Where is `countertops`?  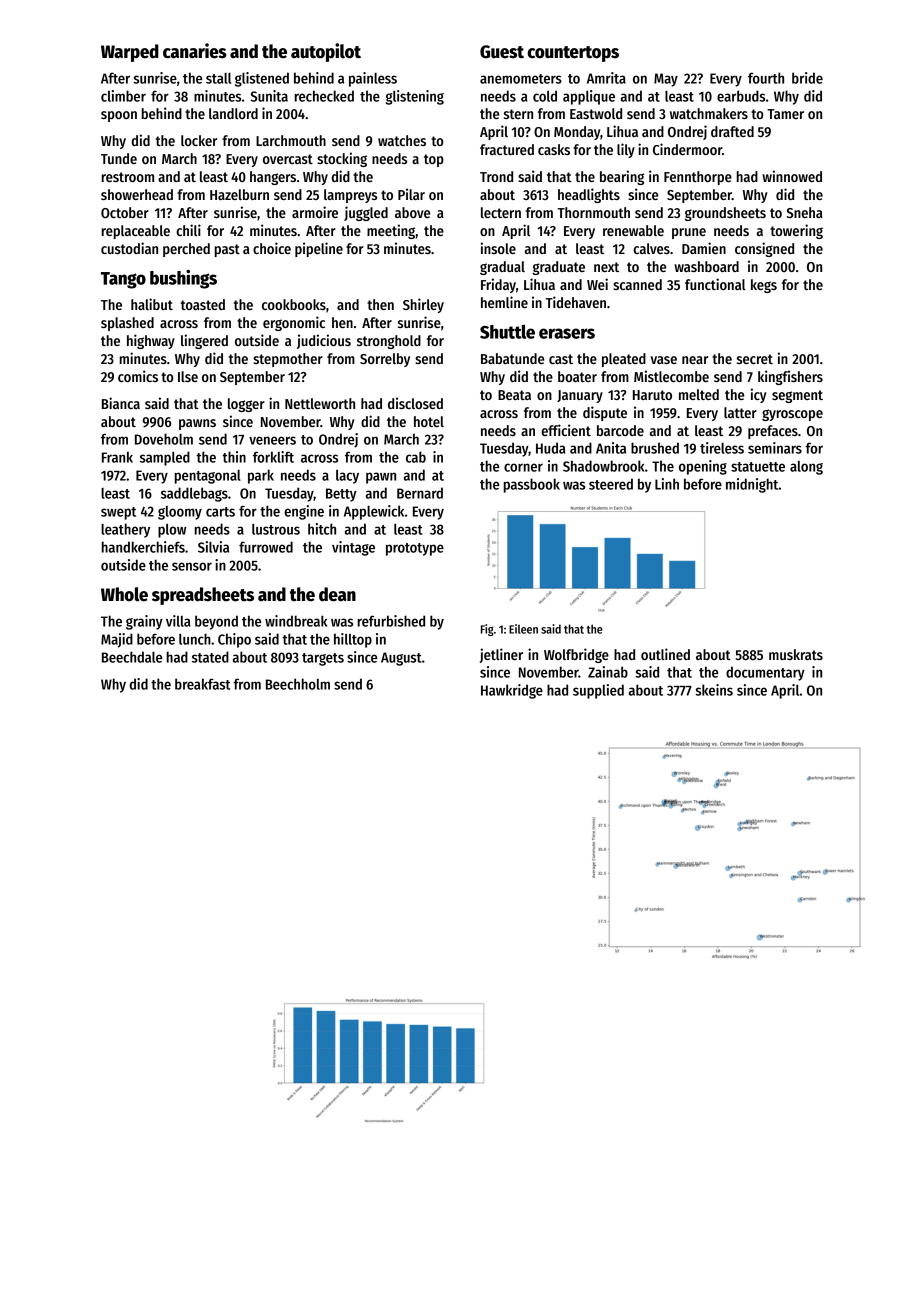
countertops is located at coordinates (573, 54).
